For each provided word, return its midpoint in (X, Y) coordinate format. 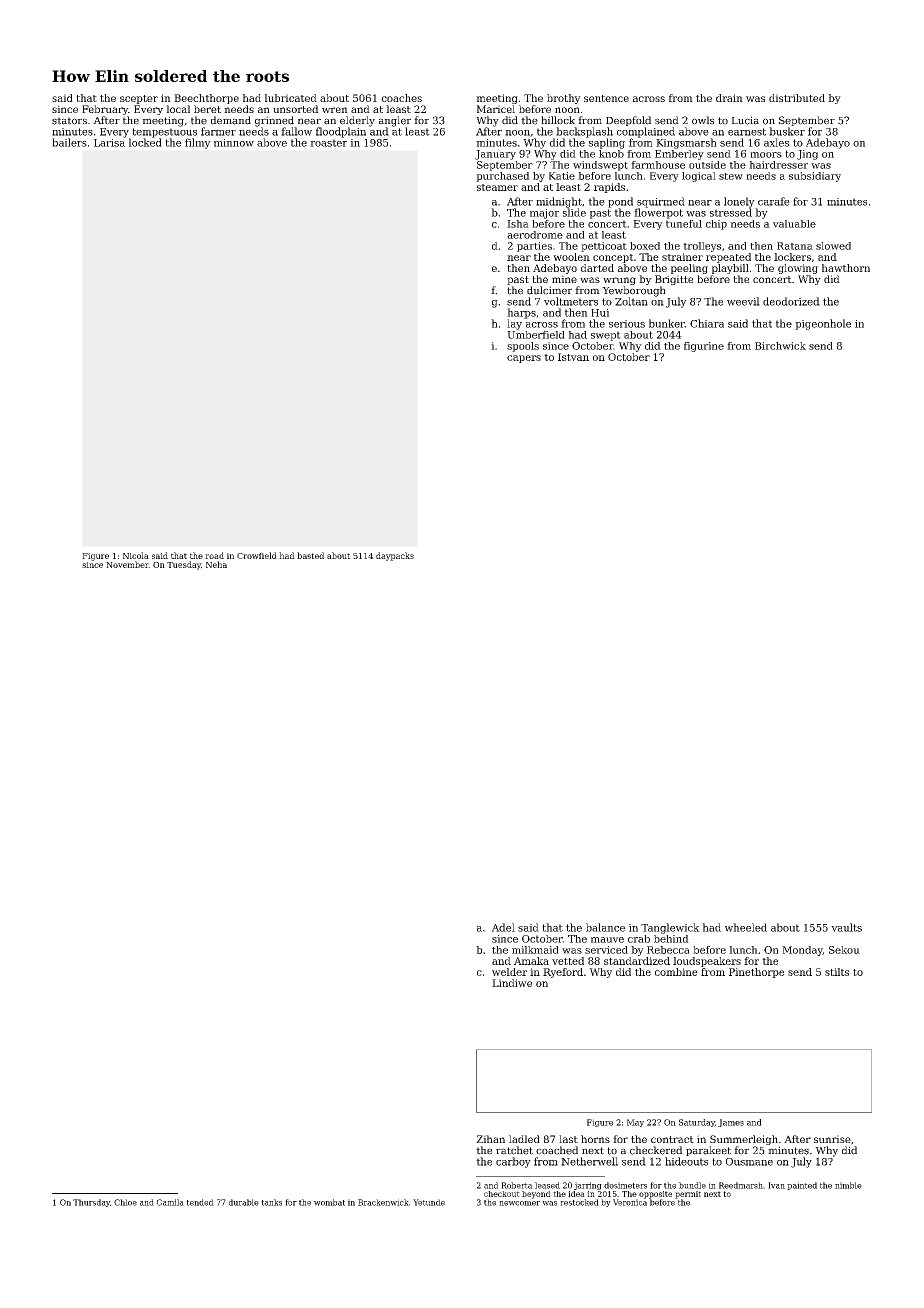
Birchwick (780, 346)
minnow (234, 143)
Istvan (573, 357)
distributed (797, 98)
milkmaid (535, 950)
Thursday (91, 1203)
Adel (503, 927)
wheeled (746, 927)
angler (395, 121)
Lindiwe (512, 983)
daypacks (395, 556)
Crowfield (257, 555)
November (127, 564)
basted (310, 555)
